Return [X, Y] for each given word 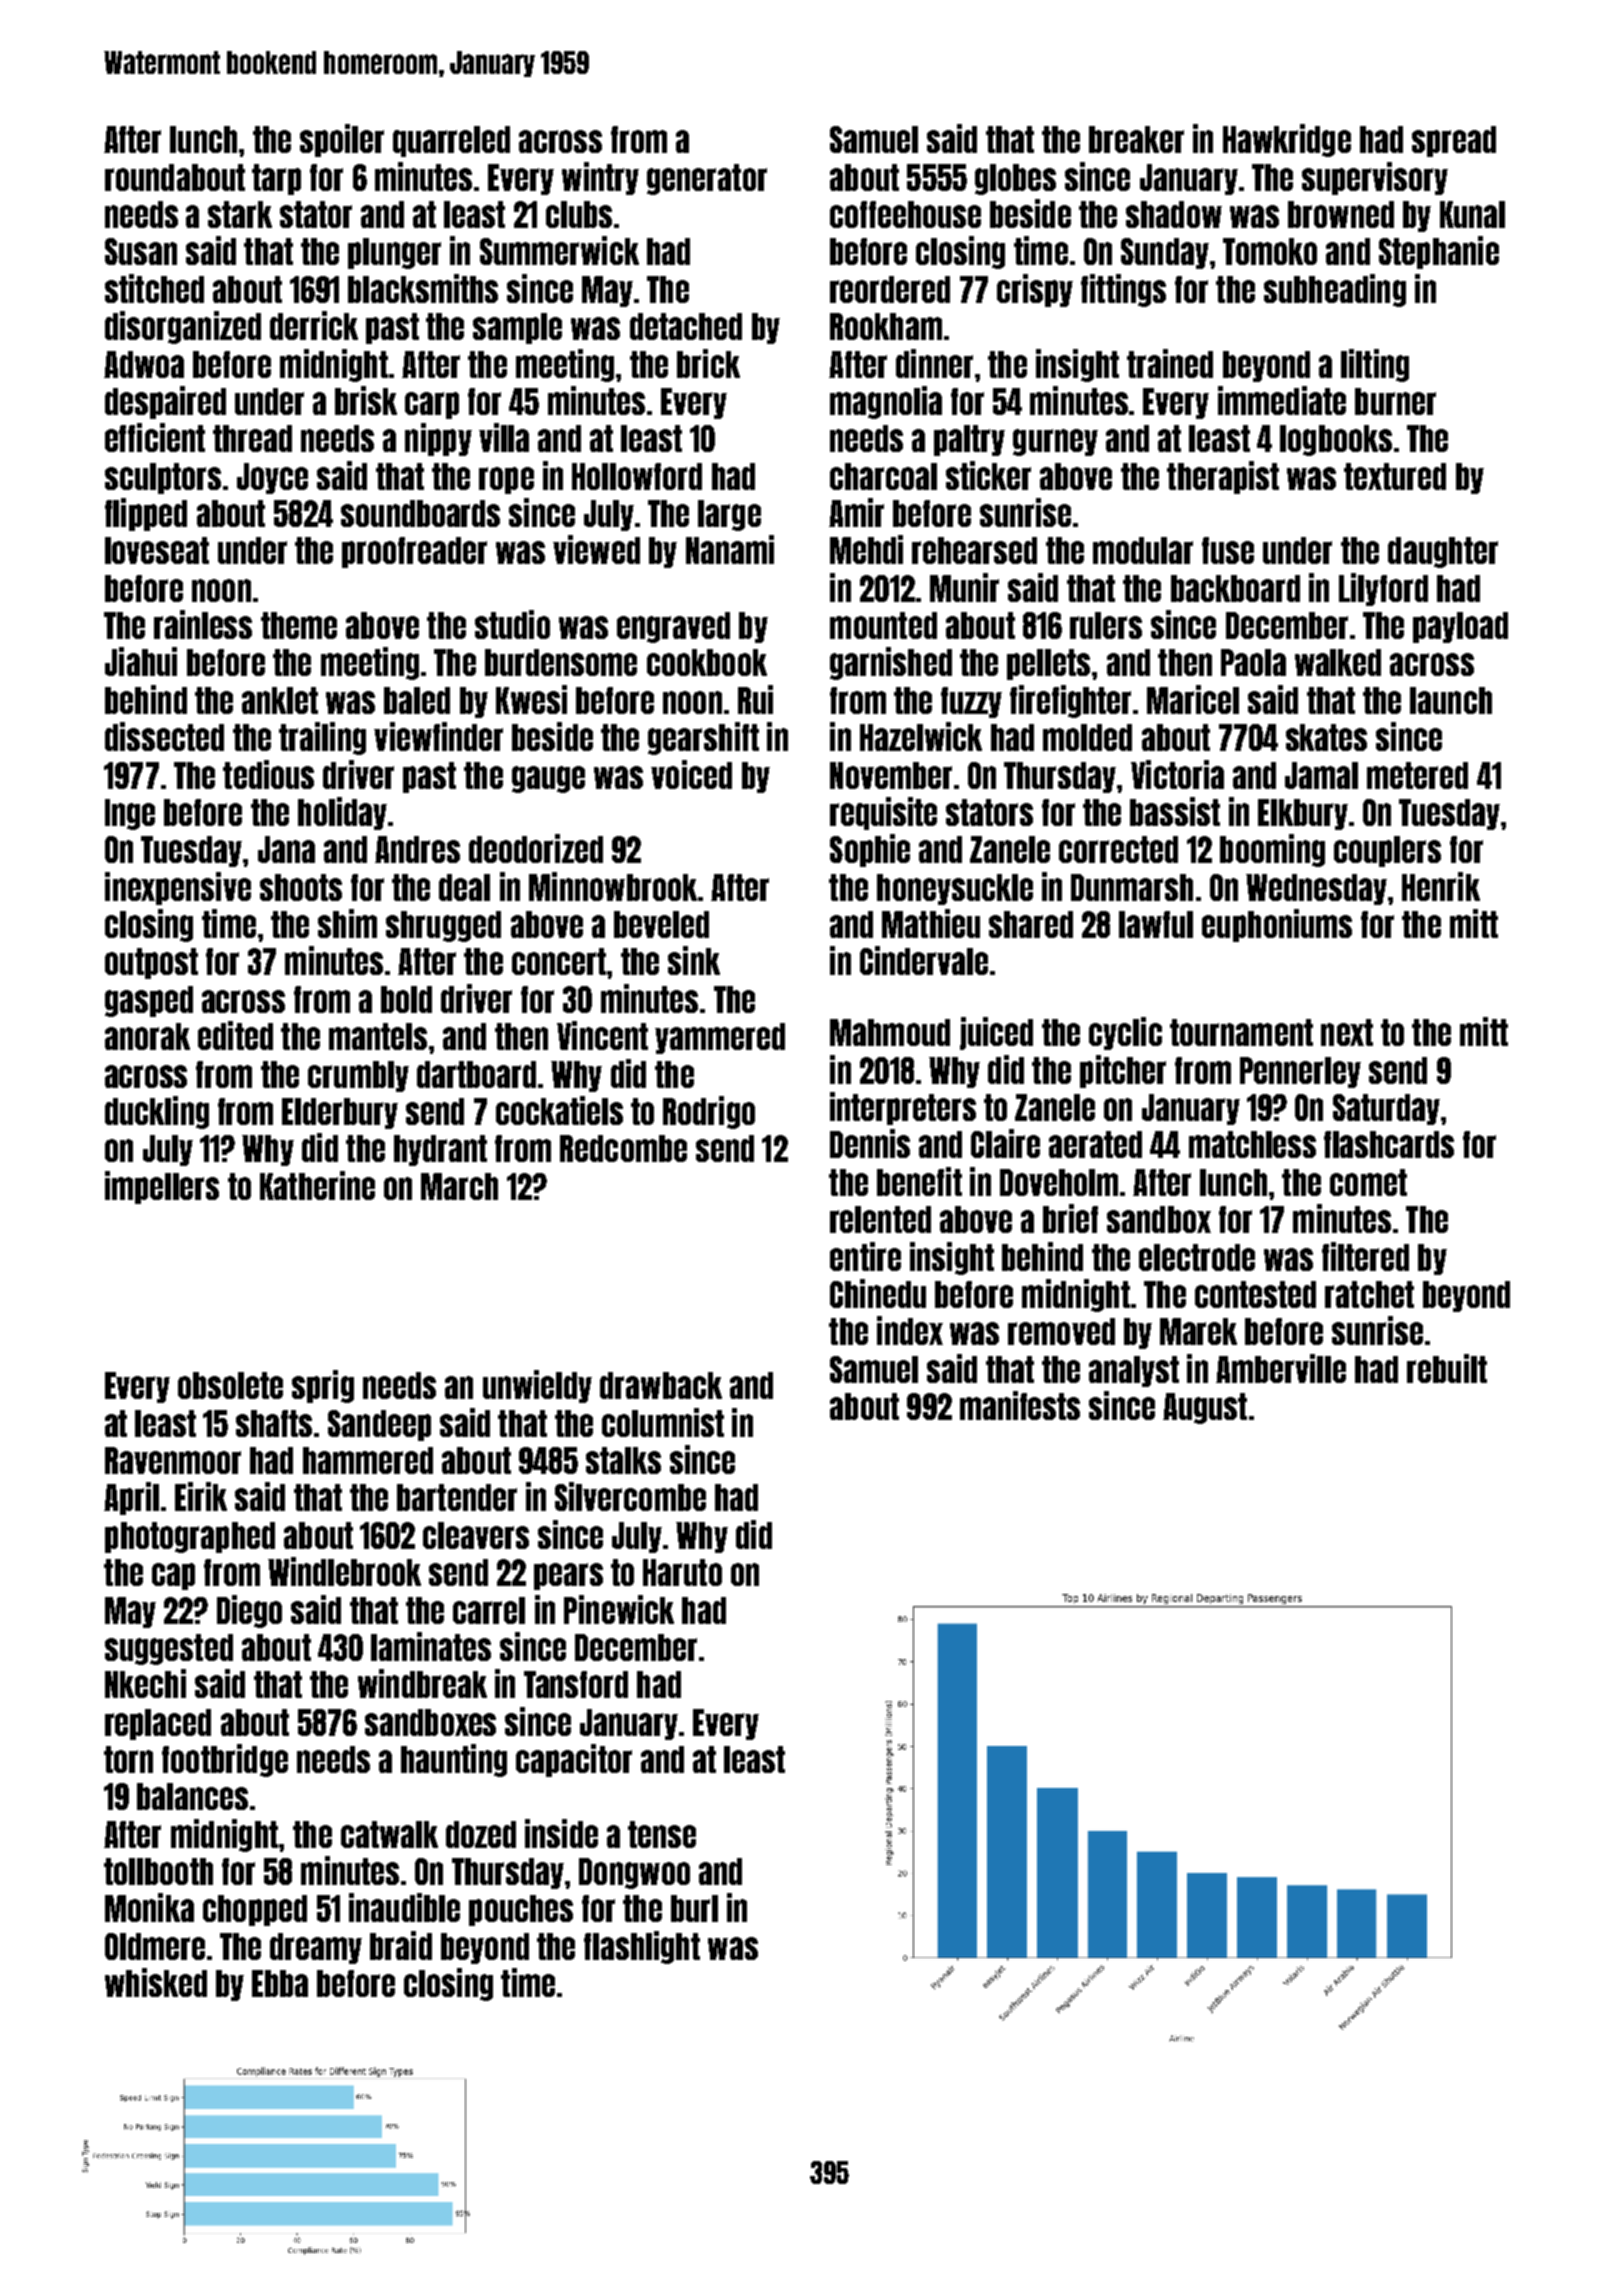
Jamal [1321, 775]
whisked [156, 1982]
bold [406, 999]
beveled [661, 924]
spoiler [342, 140]
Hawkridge [1287, 140]
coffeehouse [905, 214]
